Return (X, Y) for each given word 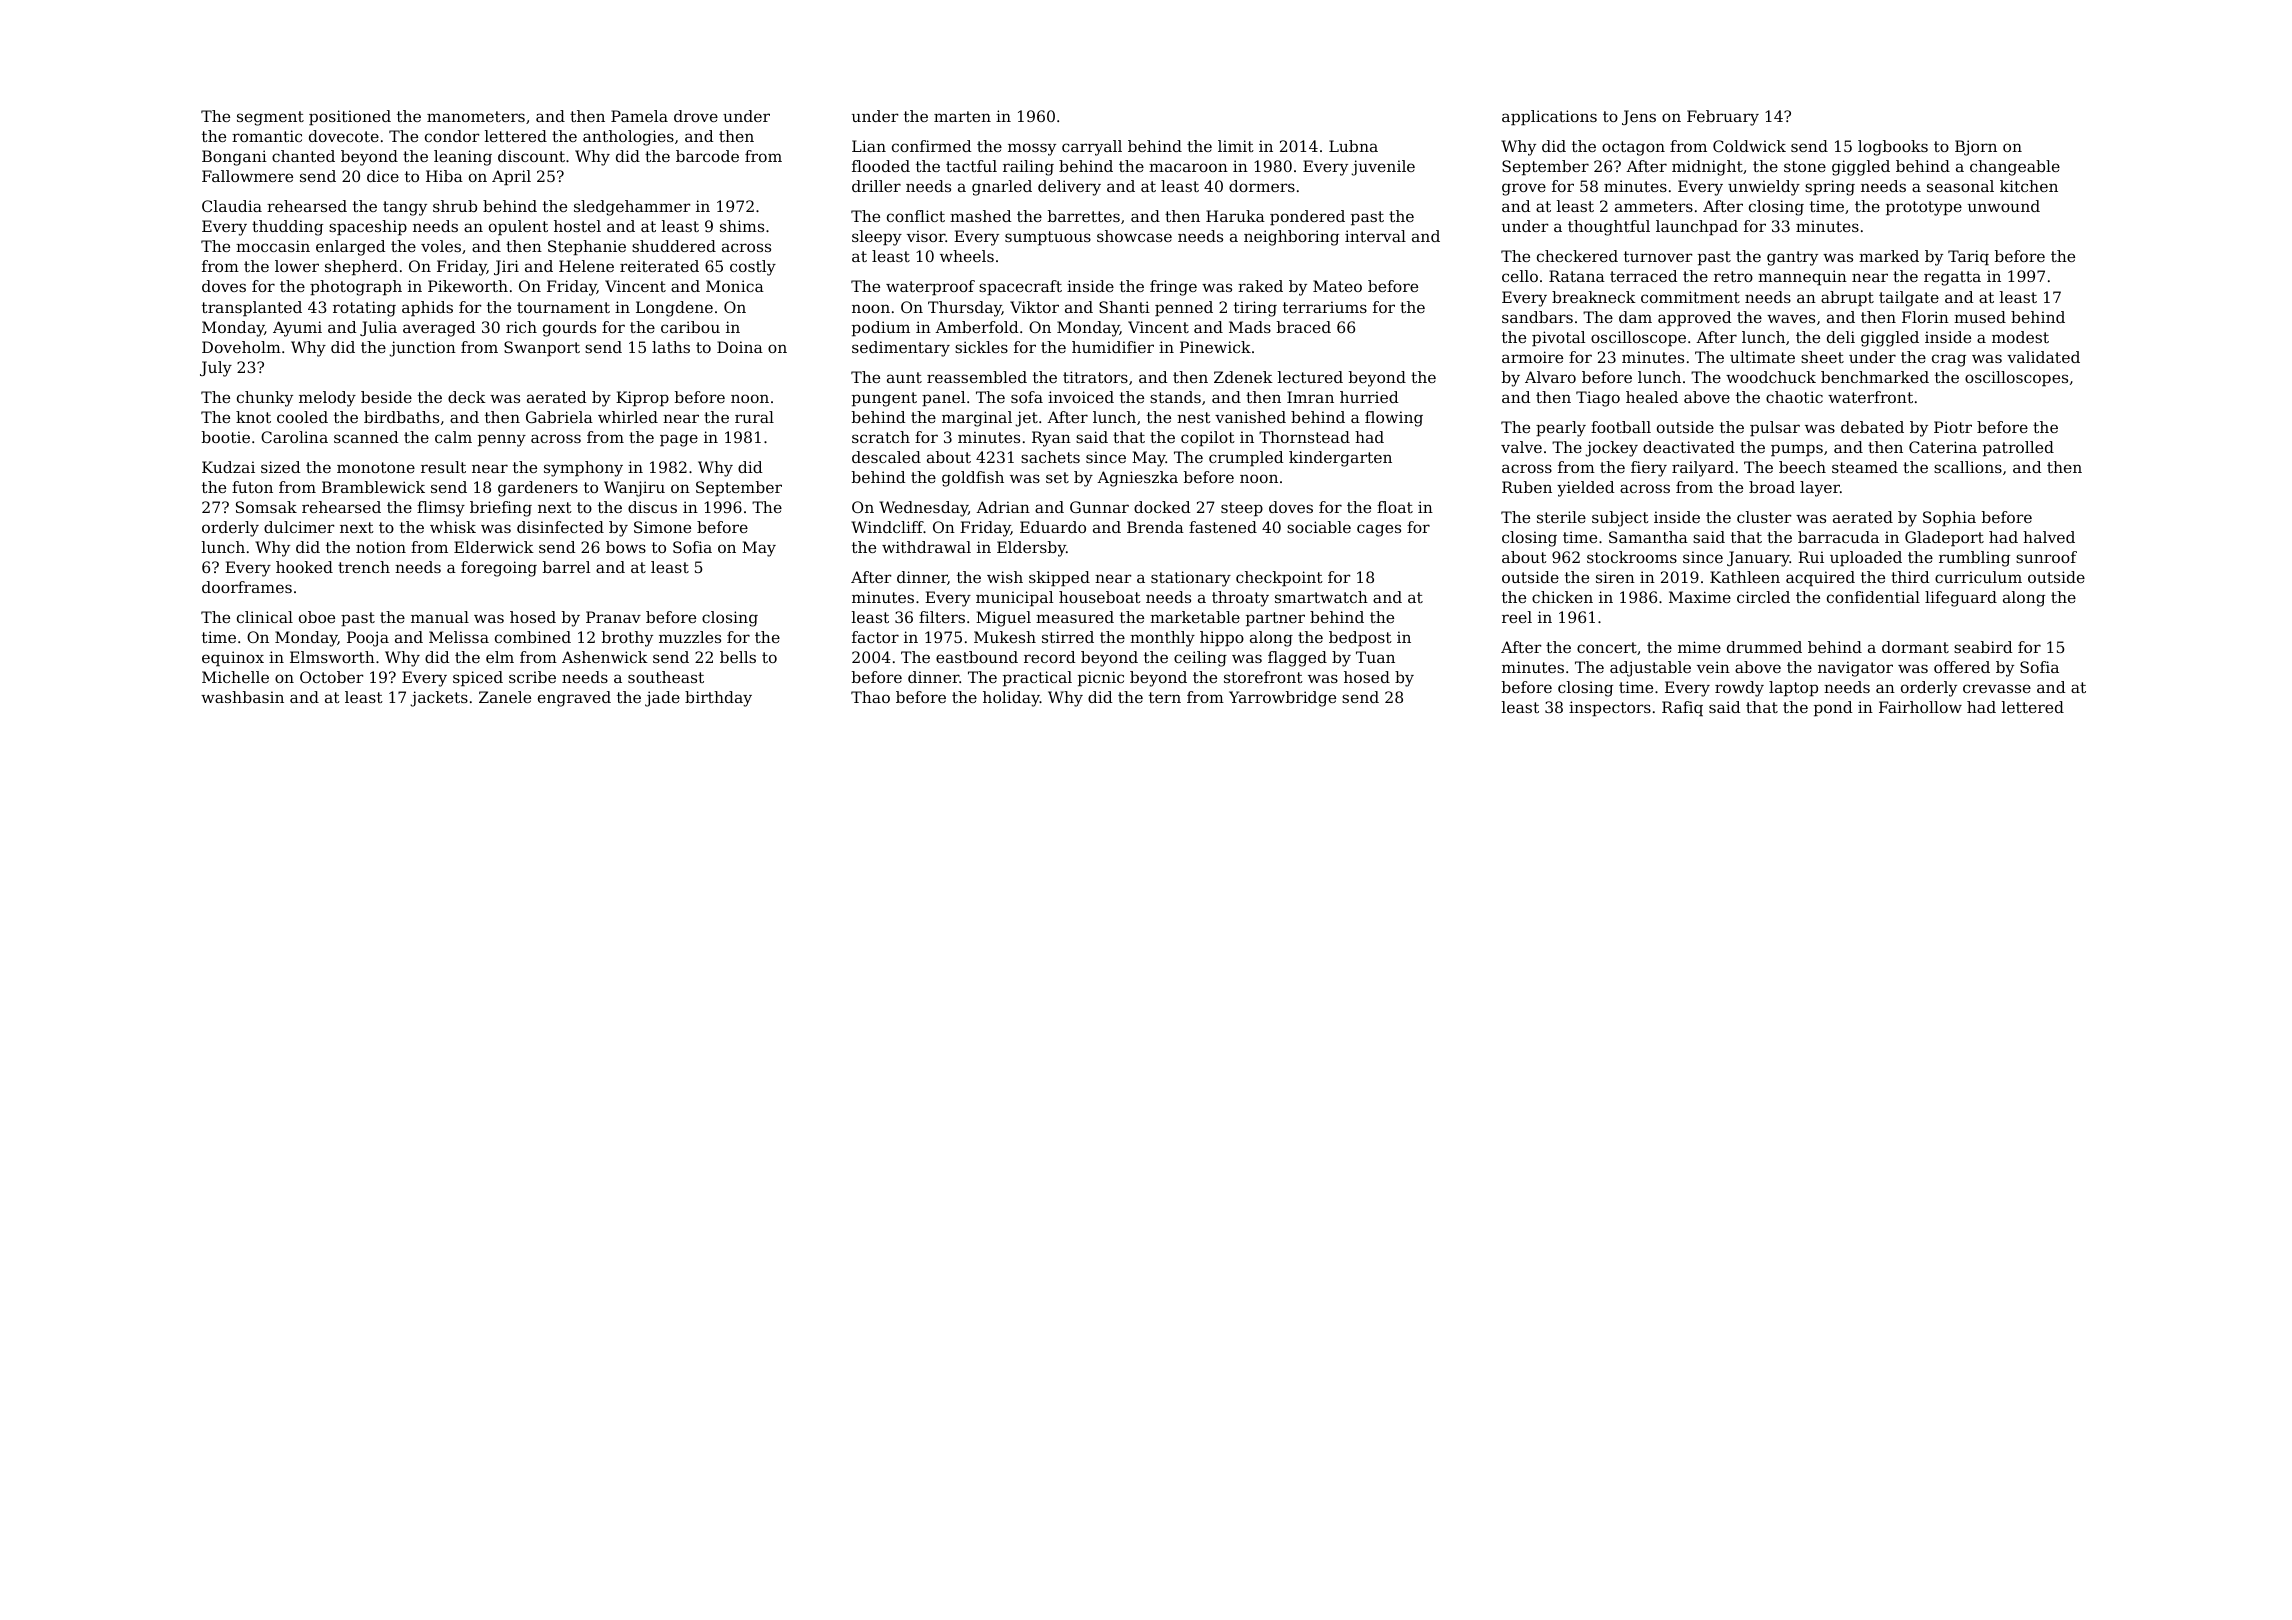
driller (876, 186)
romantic (267, 136)
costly (753, 268)
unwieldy (1764, 188)
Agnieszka (1137, 479)
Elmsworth (332, 657)
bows (626, 547)
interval (1375, 236)
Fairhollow (1920, 707)
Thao (870, 697)
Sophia (1949, 519)
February (1723, 118)
